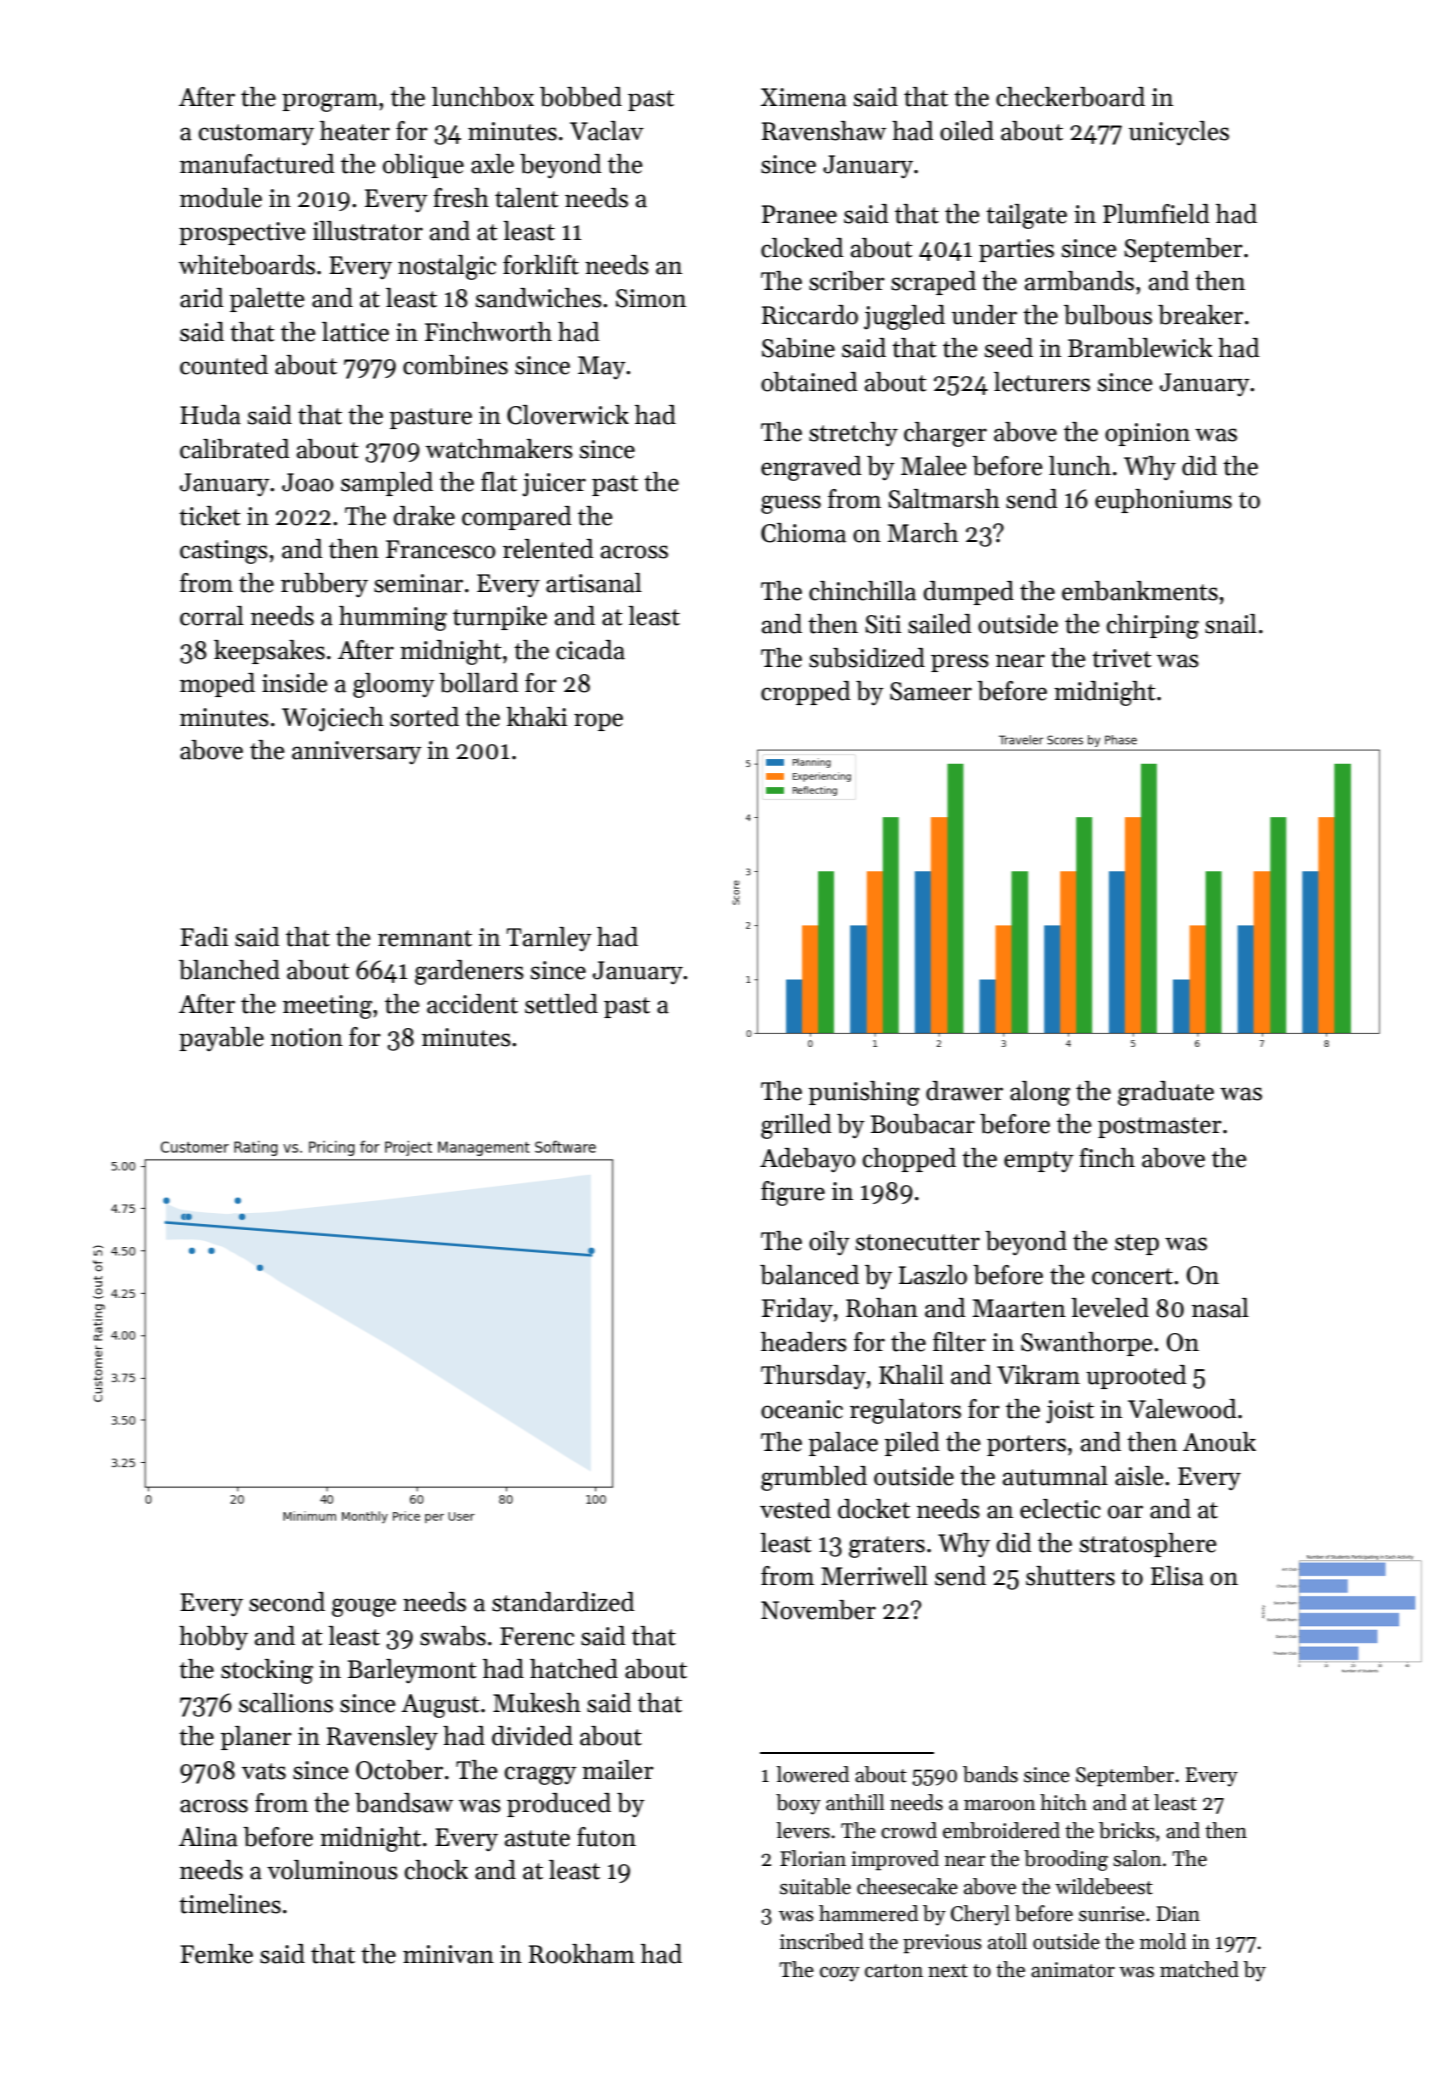  I want to click on second, so click(287, 1602).
